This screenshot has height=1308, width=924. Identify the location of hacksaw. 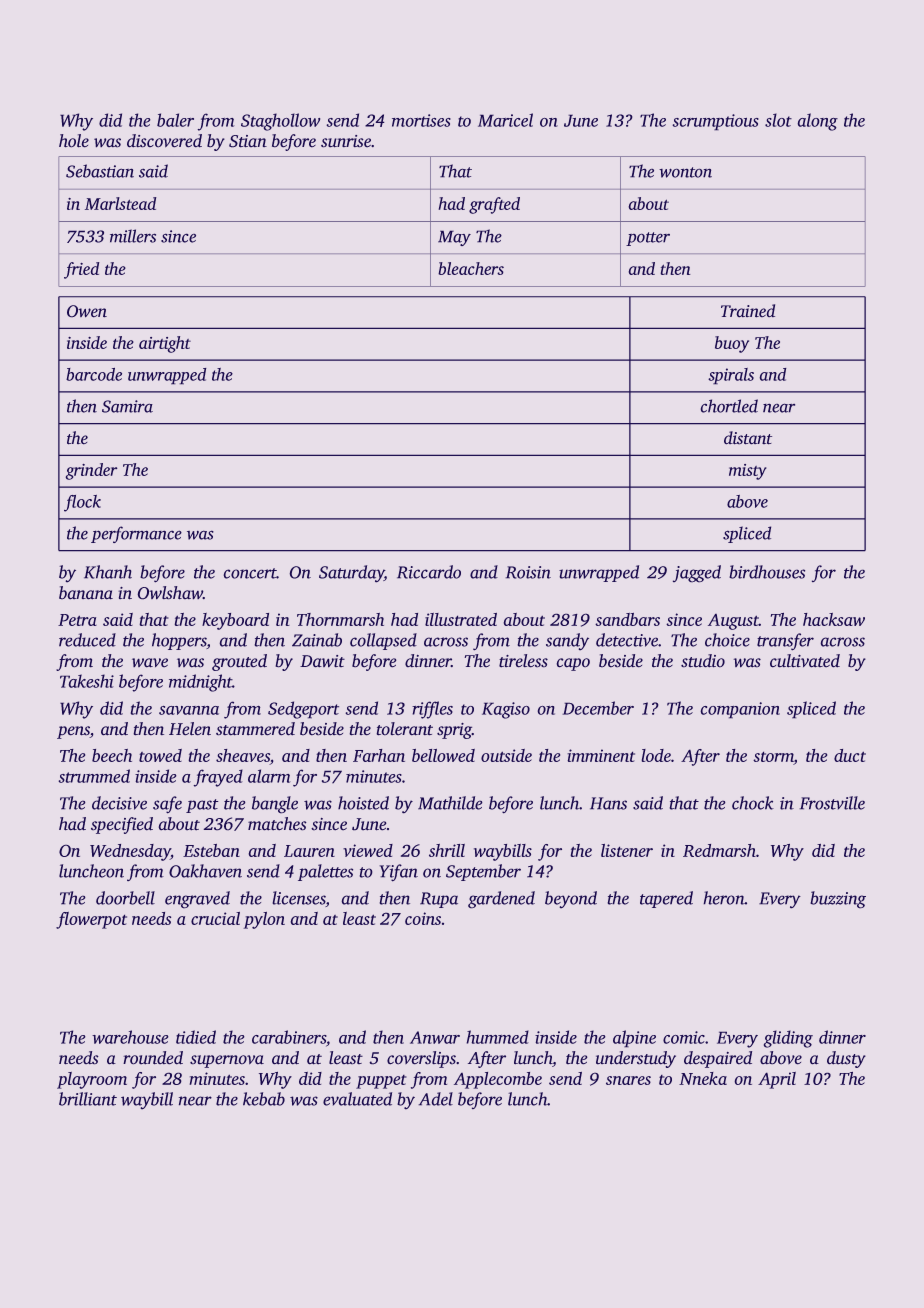
(834, 619).
